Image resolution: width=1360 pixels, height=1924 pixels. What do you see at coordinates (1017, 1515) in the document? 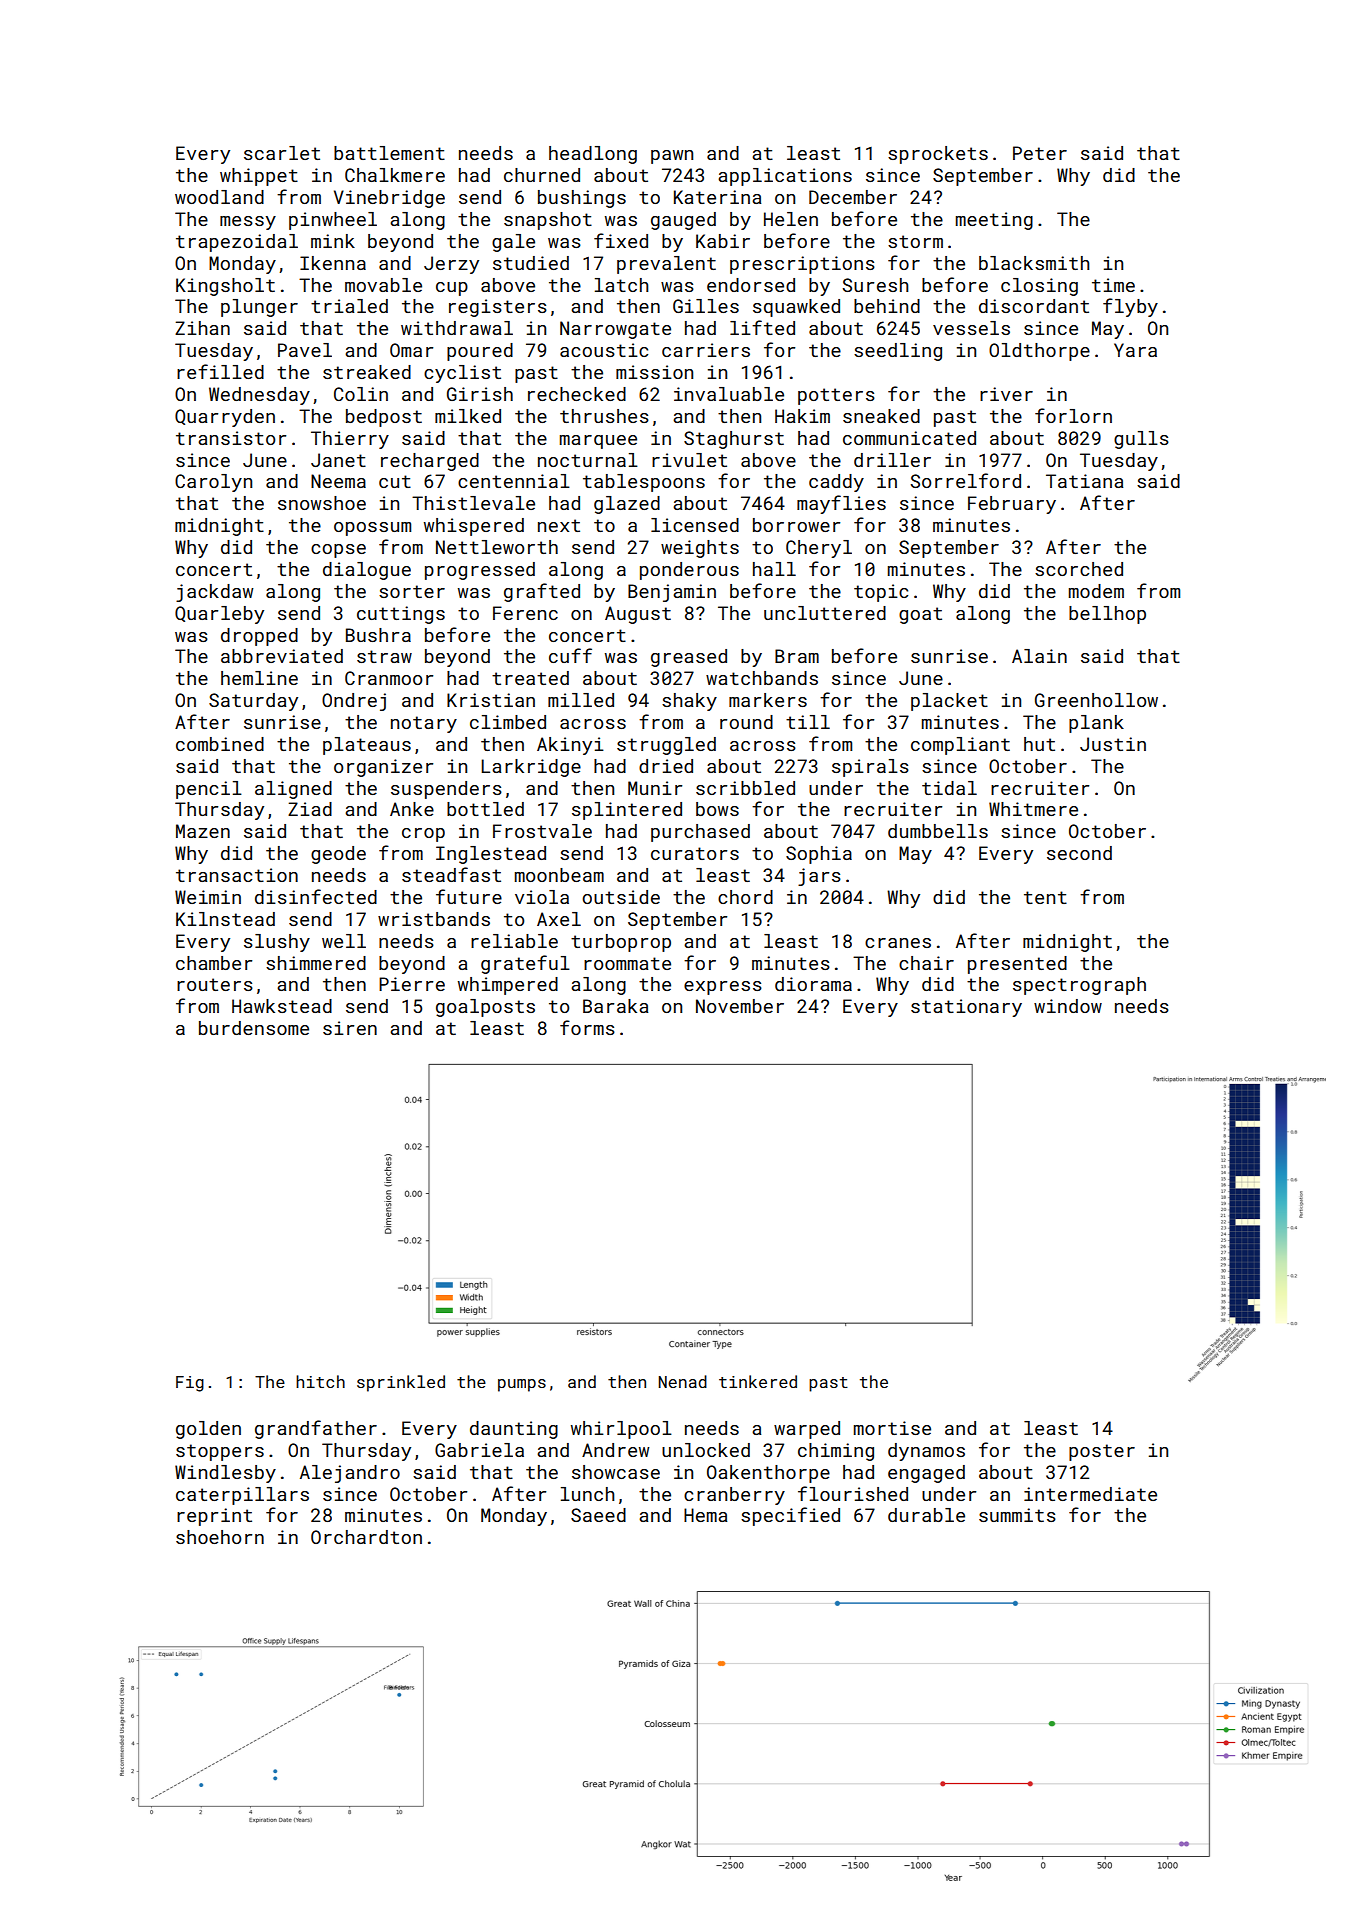
I see `summits` at bounding box center [1017, 1515].
